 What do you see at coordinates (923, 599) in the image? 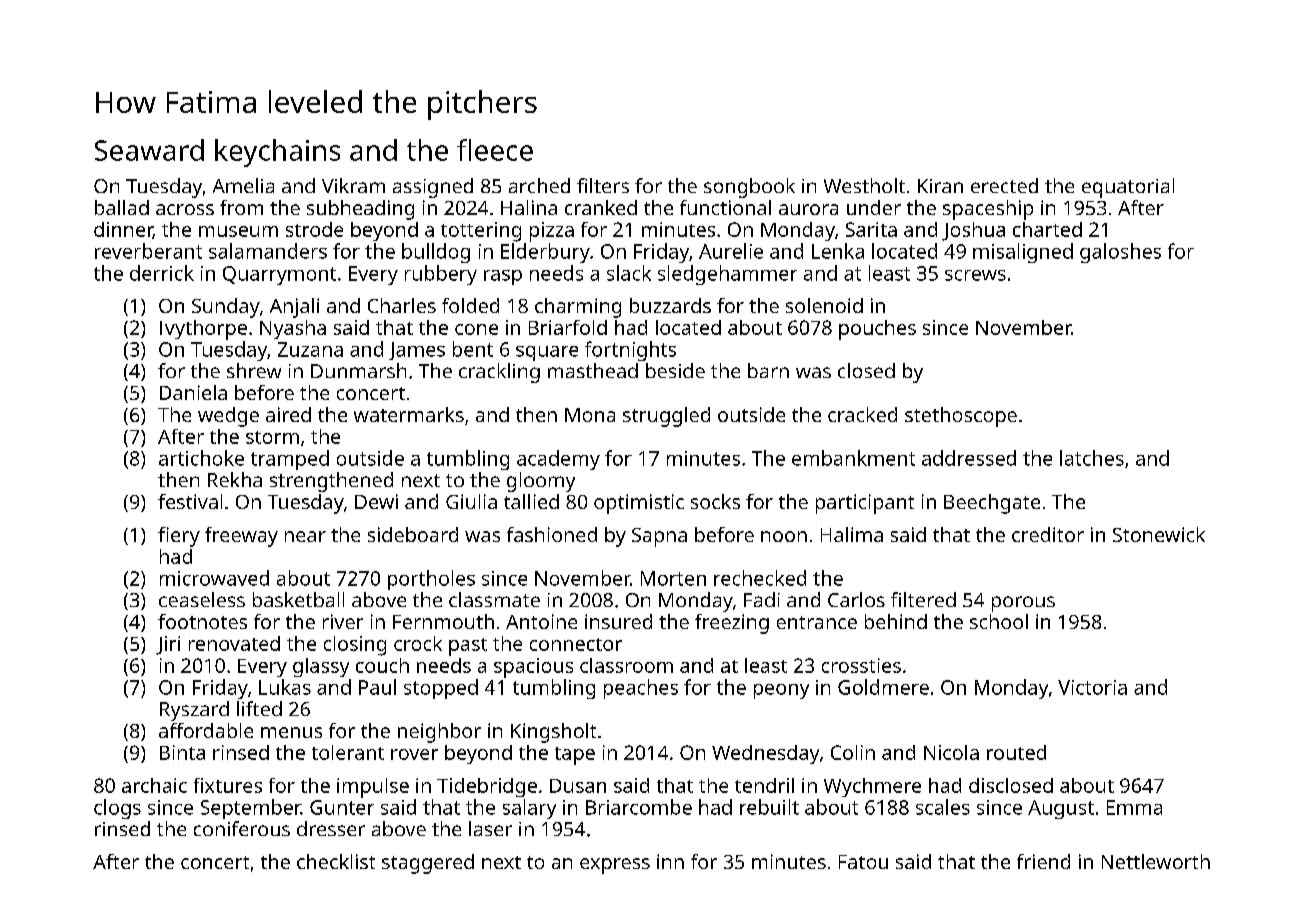
I see `filtered` at bounding box center [923, 599].
